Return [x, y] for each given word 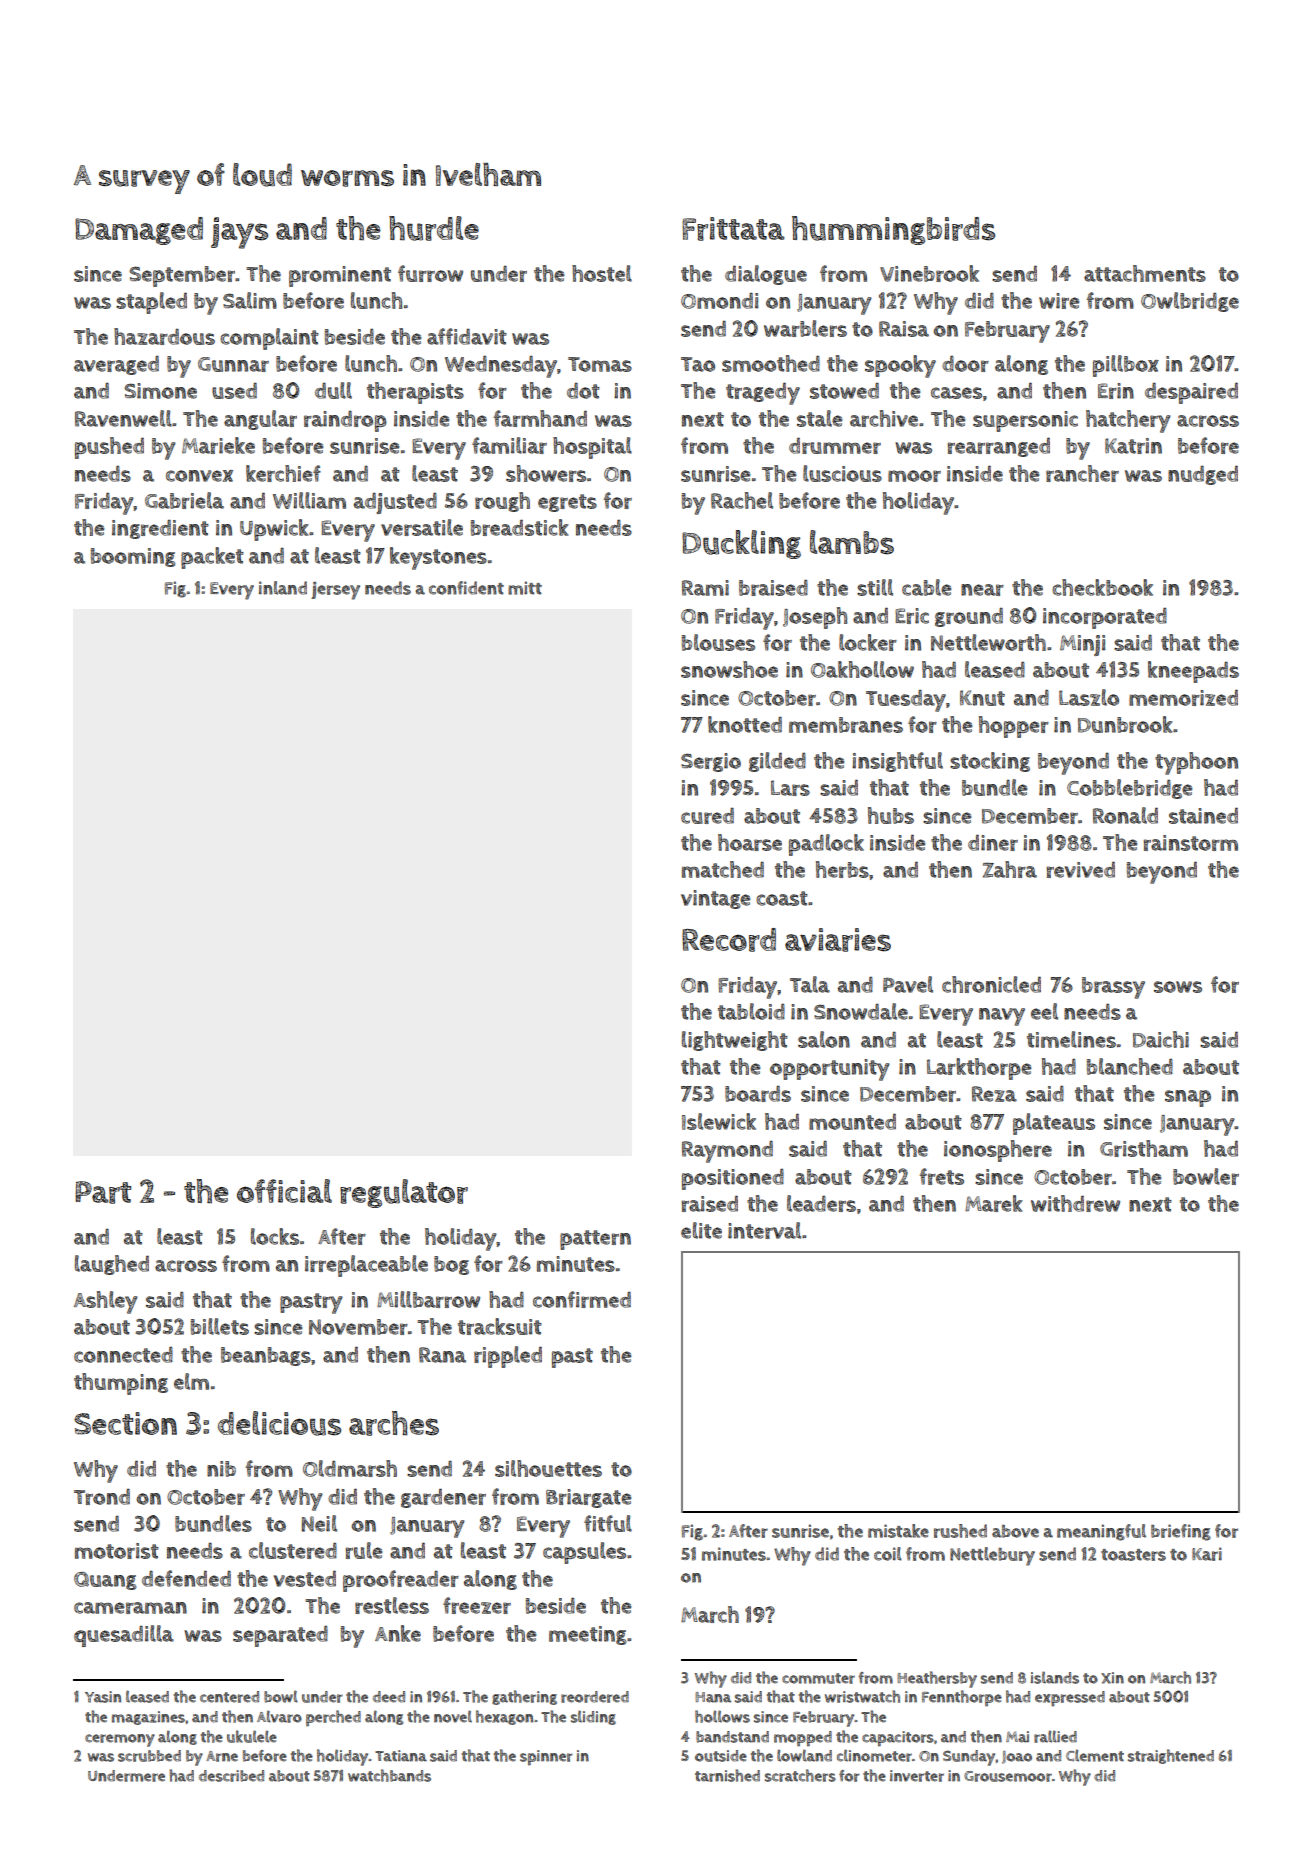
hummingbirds [893, 230]
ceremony [120, 1740]
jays [239, 233]
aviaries [838, 940]
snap [1188, 1098]
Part [103, 1192]
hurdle [434, 228]
